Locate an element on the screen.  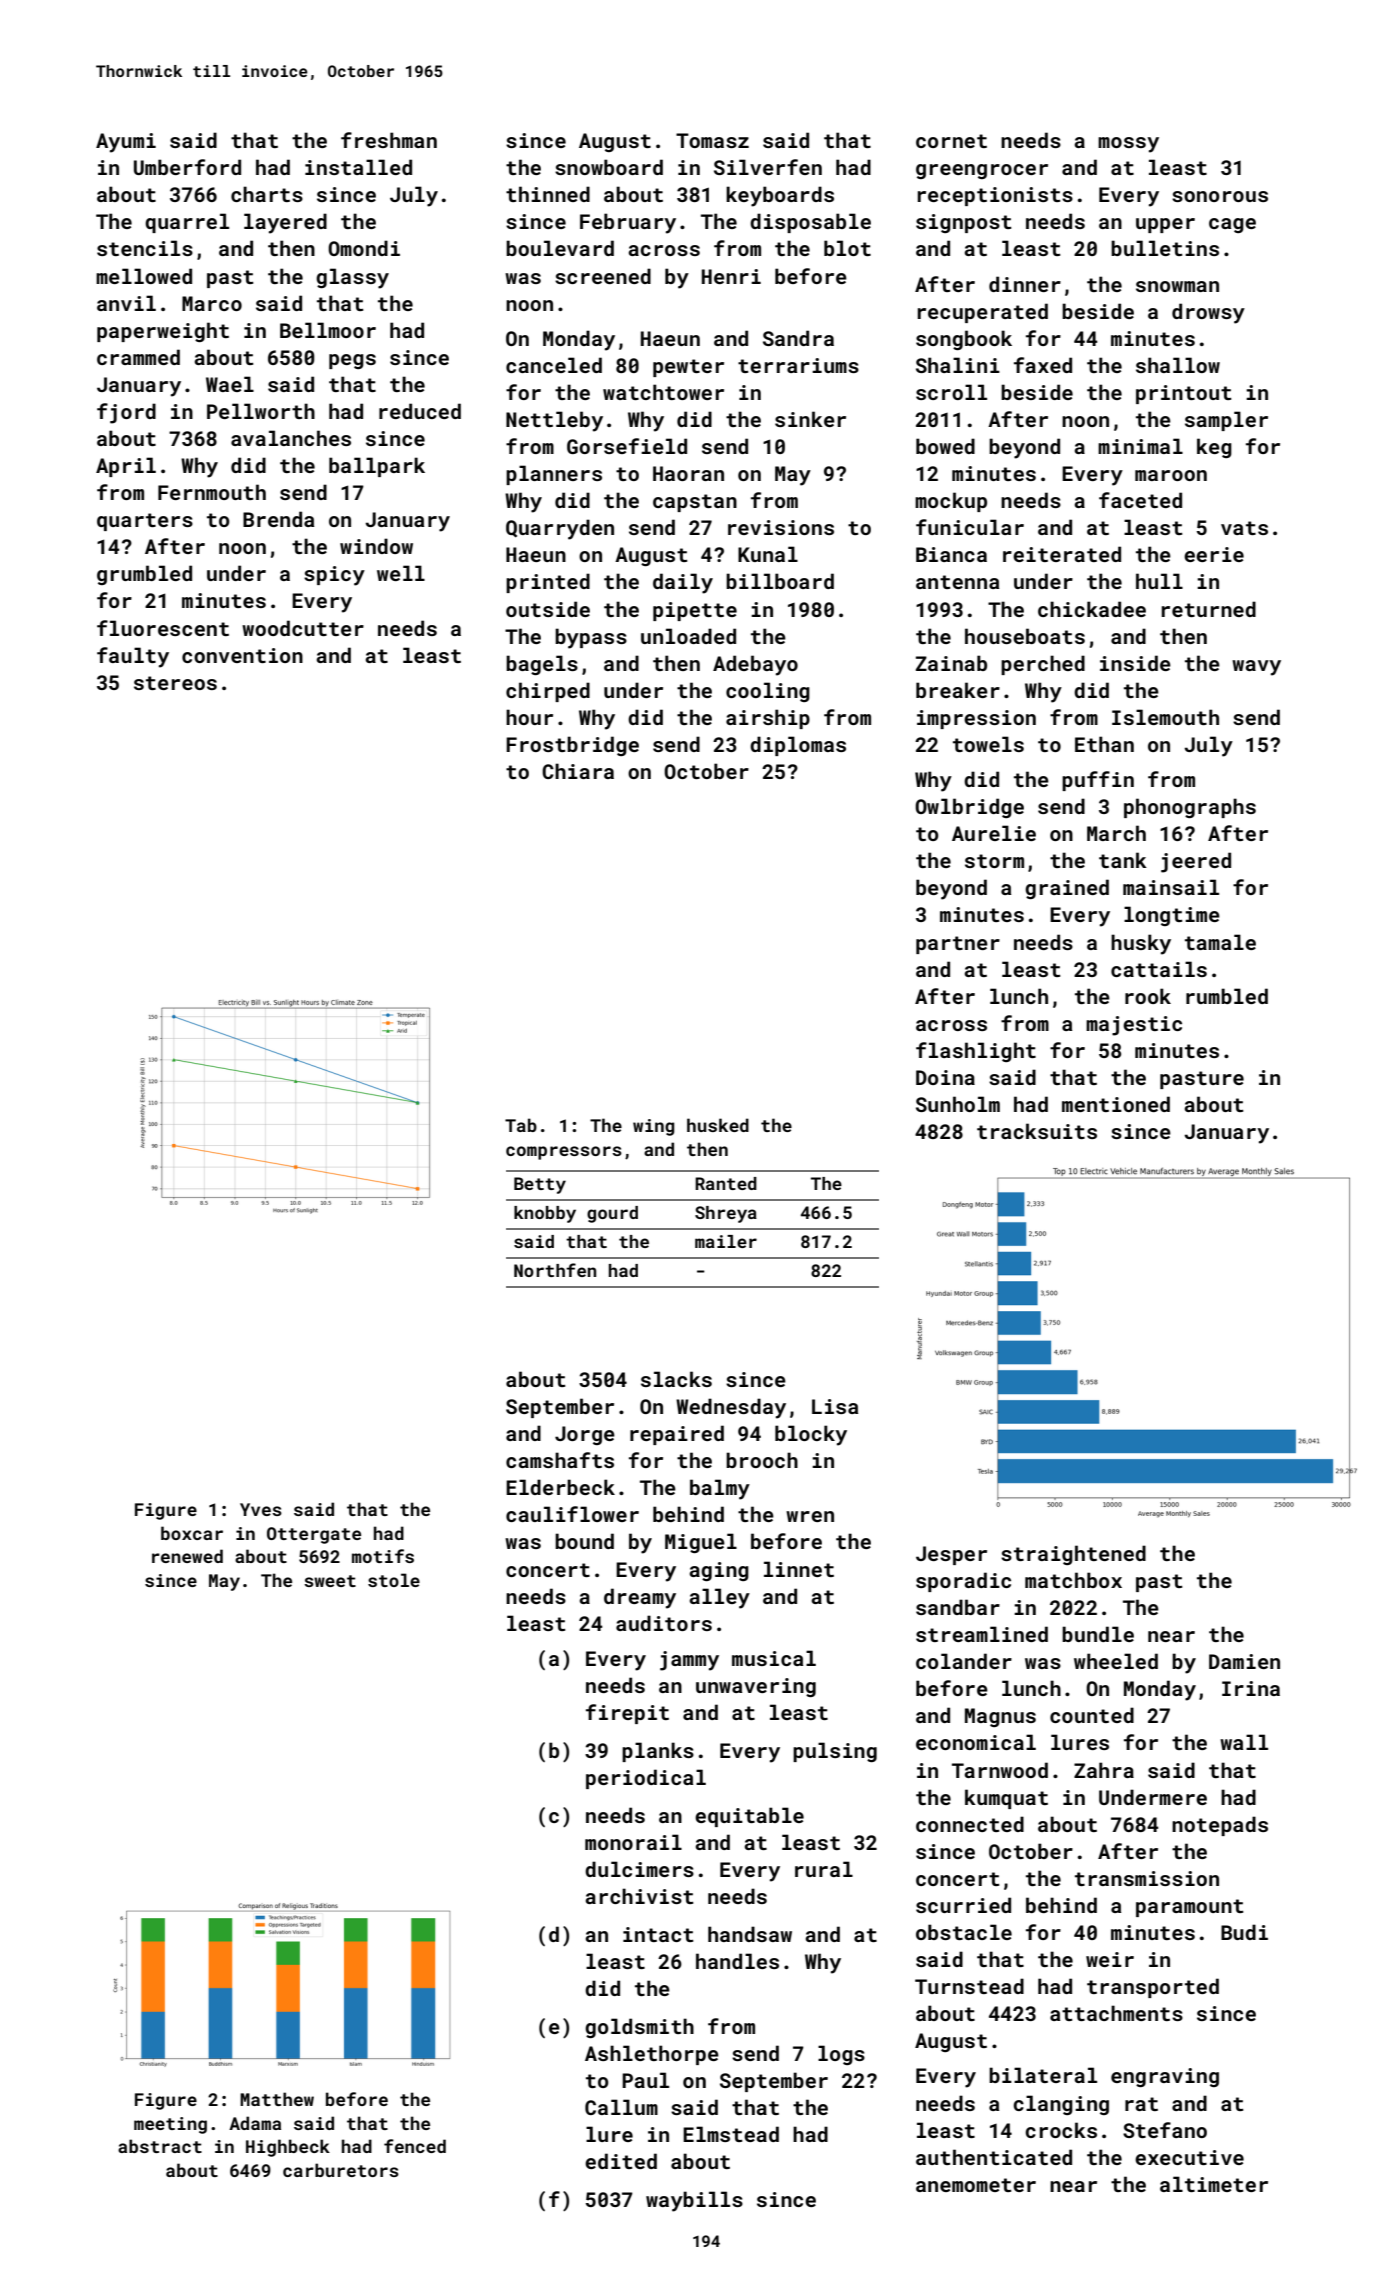
Elmstead is located at coordinates (731, 2134).
